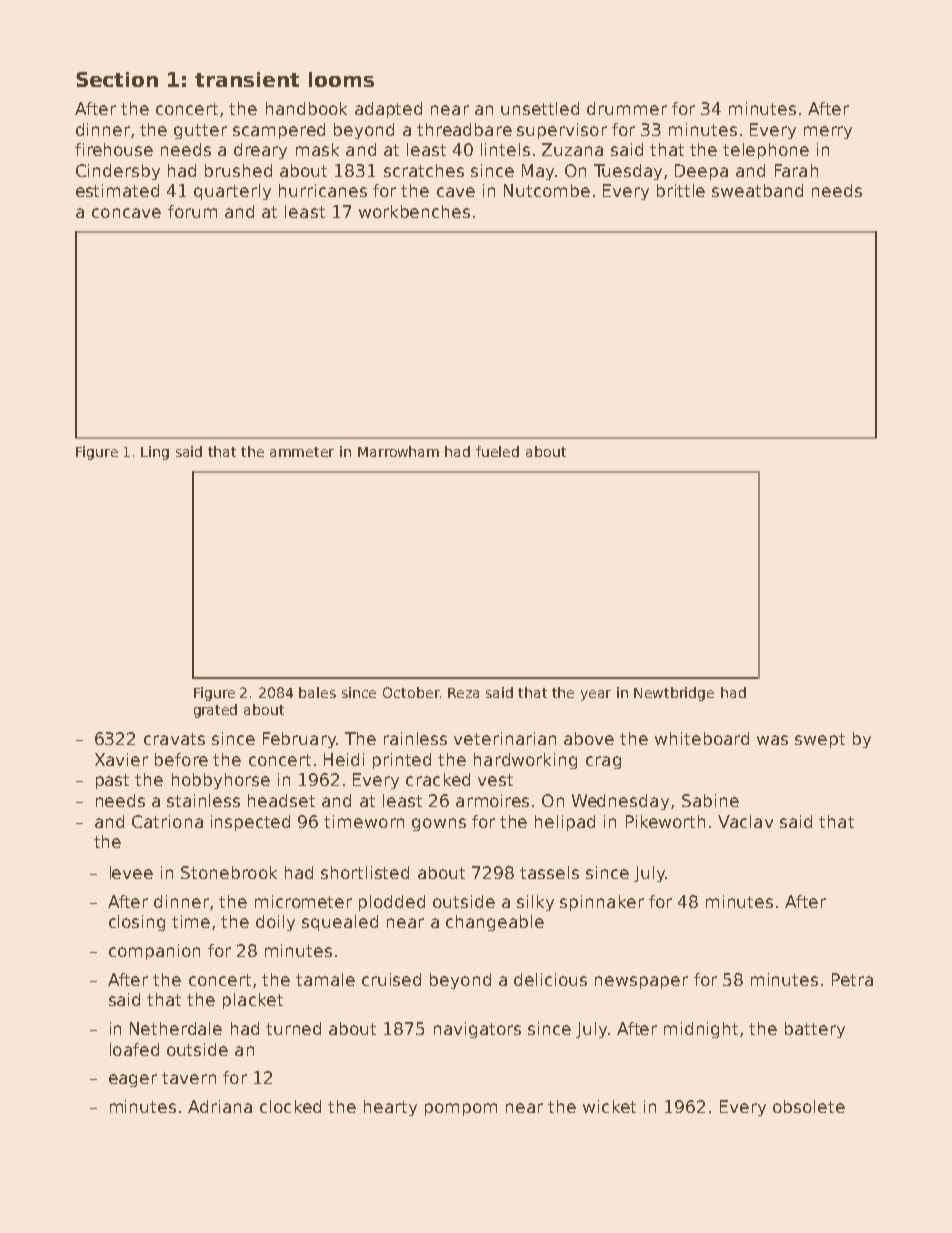 The height and width of the image is (1233, 952). What do you see at coordinates (117, 79) in the image?
I see `Section` at bounding box center [117, 79].
